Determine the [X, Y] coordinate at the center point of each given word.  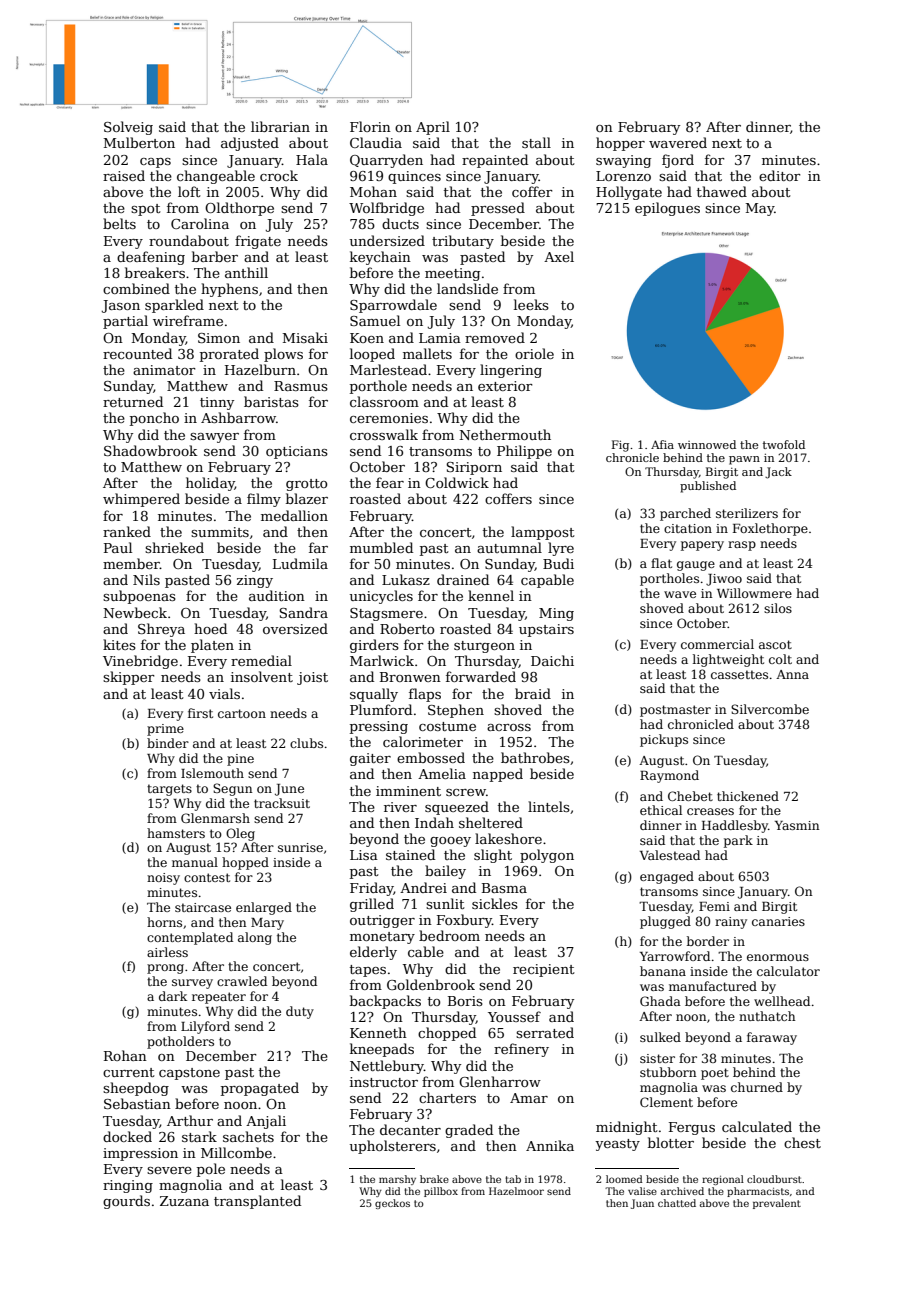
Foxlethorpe [770, 529]
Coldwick [457, 482]
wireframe [188, 320]
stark [199, 1136]
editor [780, 175]
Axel [559, 256]
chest [802, 1142]
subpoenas [139, 597]
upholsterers [393, 1147]
